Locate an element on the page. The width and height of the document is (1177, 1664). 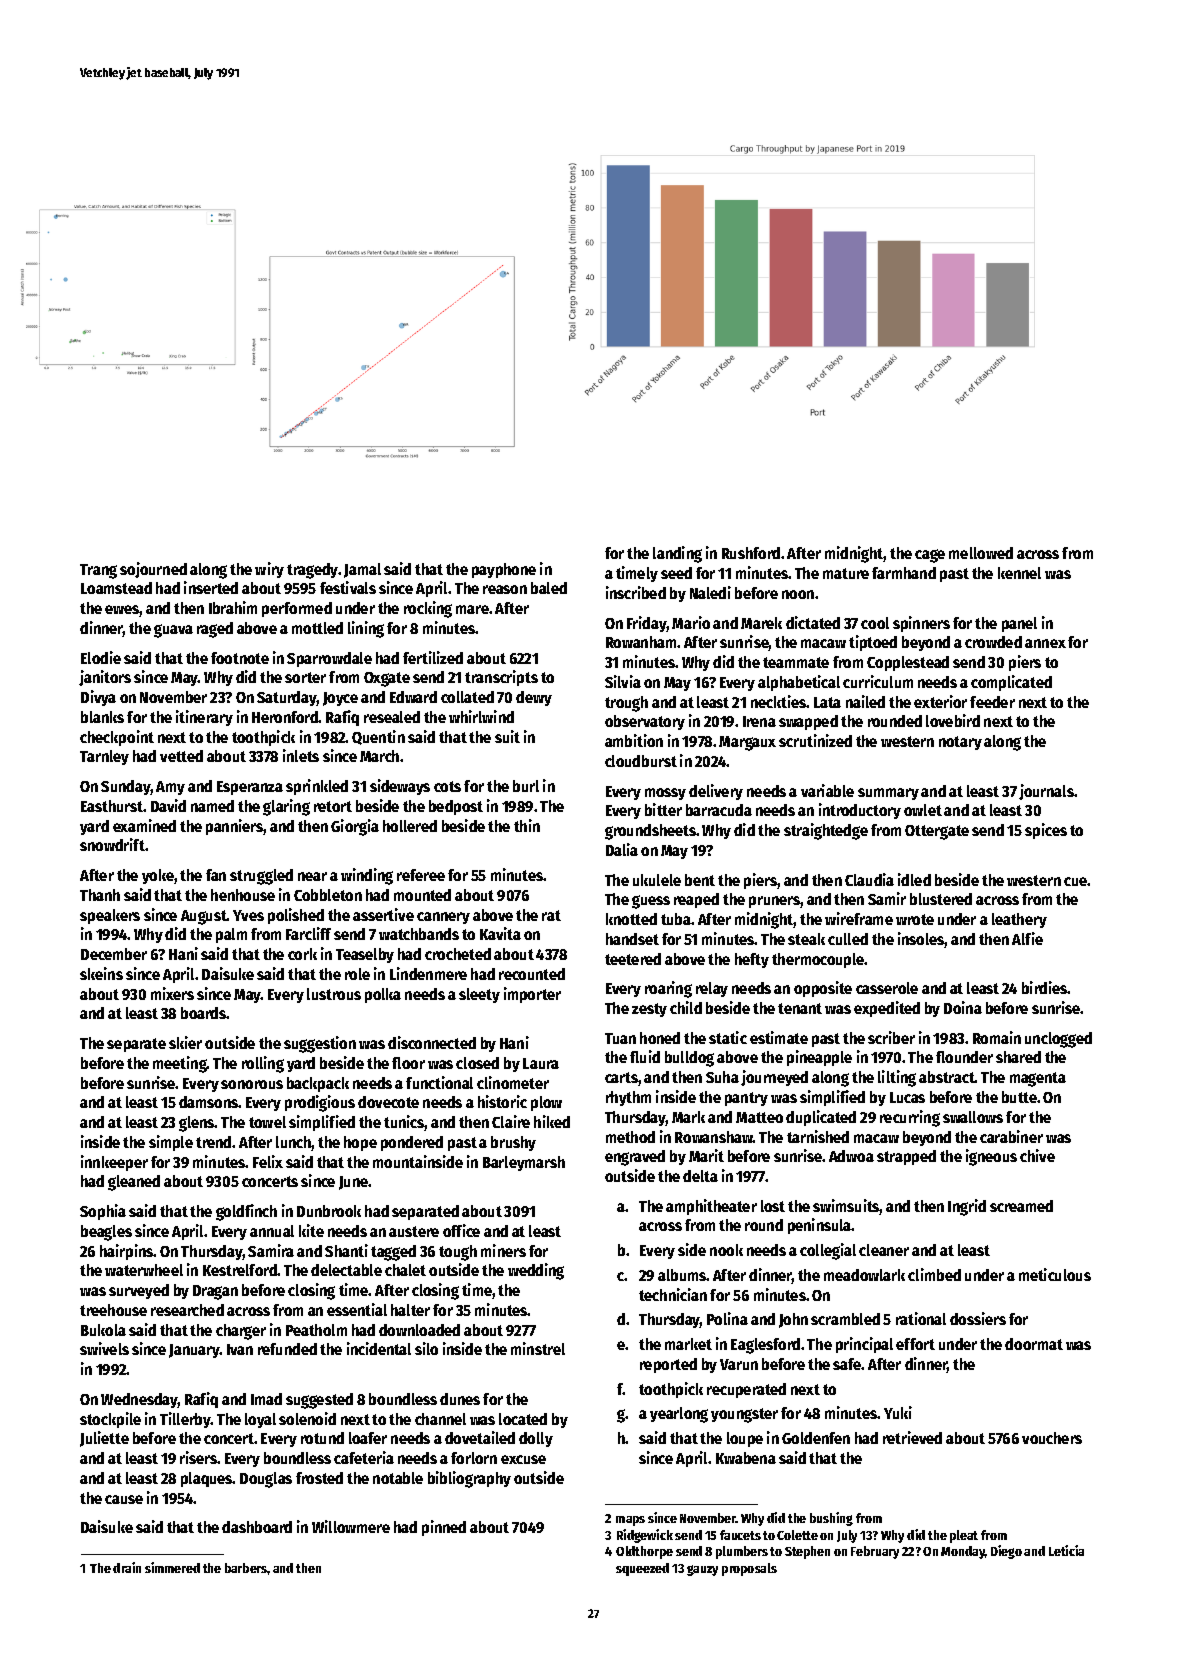
backpack is located at coordinates (318, 1084).
